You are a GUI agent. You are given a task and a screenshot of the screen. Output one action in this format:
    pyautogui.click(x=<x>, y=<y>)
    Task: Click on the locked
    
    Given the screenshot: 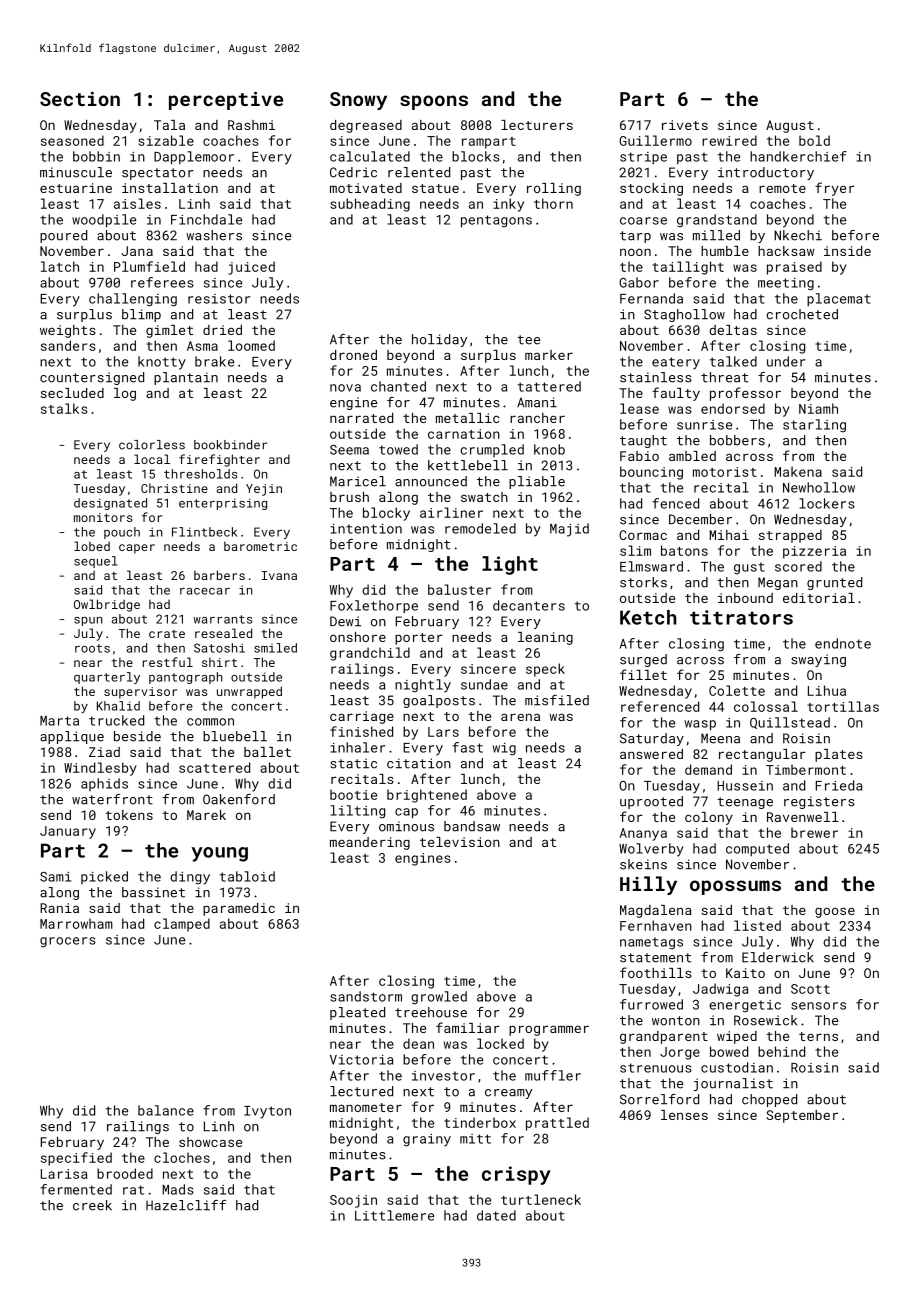 What is the action you would take?
    pyautogui.click(x=500, y=1043)
